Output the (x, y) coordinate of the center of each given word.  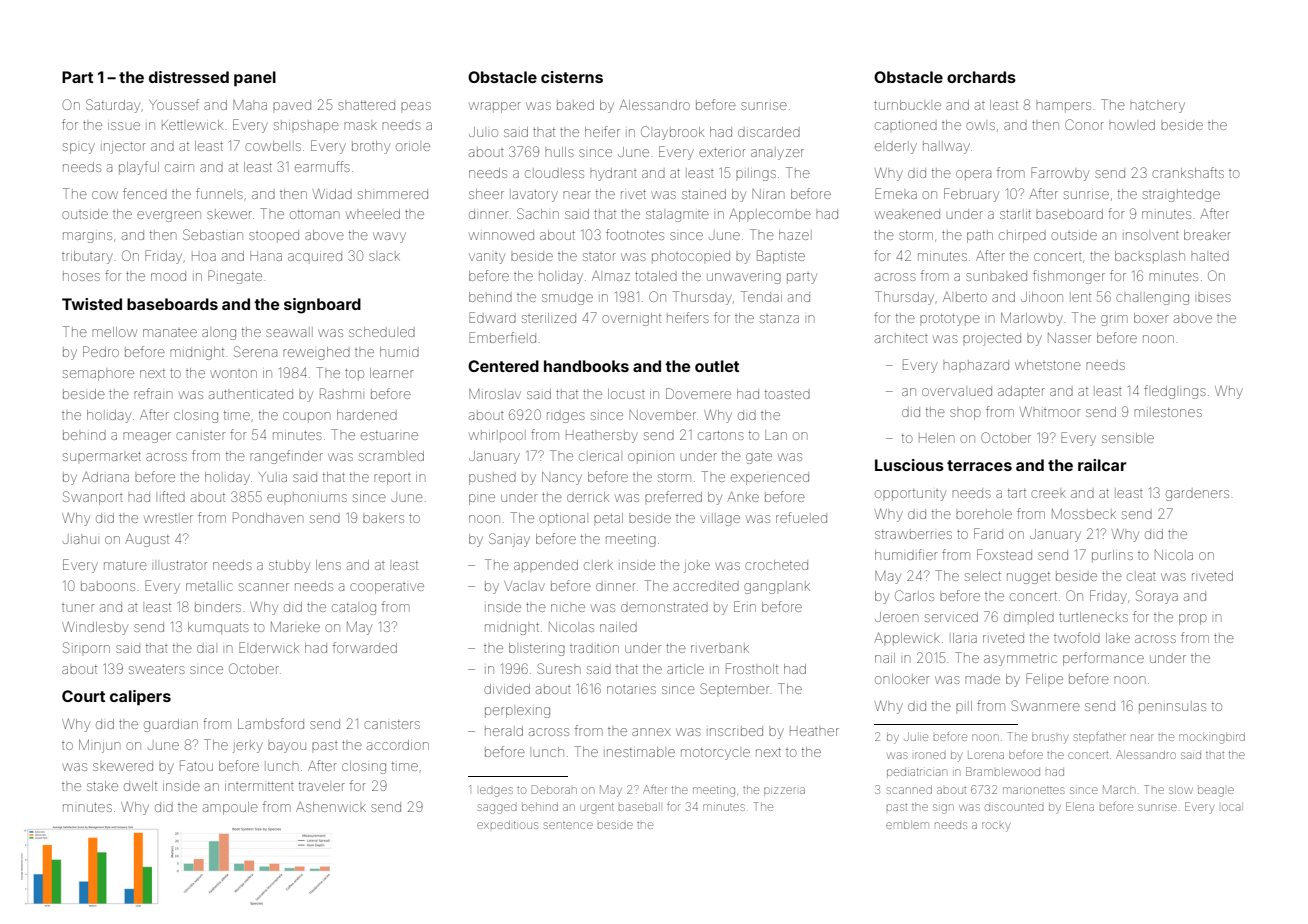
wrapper (495, 107)
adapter (1021, 392)
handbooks (586, 366)
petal (608, 518)
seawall (289, 332)
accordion (398, 745)
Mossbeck (1084, 514)
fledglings (1175, 392)
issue (124, 126)
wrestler (168, 518)
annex (651, 732)
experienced (770, 478)
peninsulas (1172, 707)
